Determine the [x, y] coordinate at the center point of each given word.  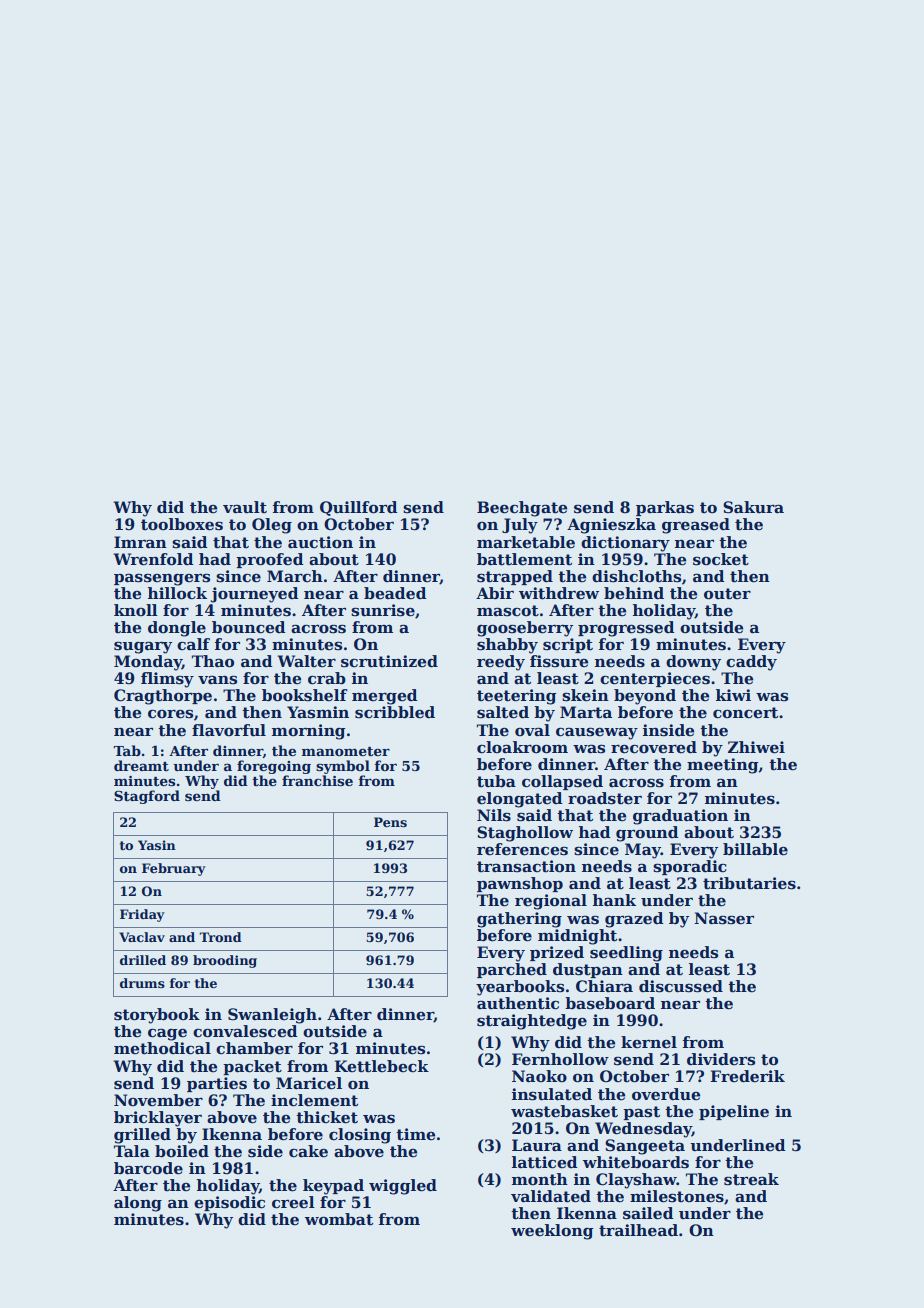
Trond [221, 937]
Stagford [147, 797]
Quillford [359, 508]
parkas [665, 508]
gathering [519, 920]
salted [503, 712]
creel [293, 1202]
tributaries [749, 883]
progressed [626, 629]
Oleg [272, 526]
